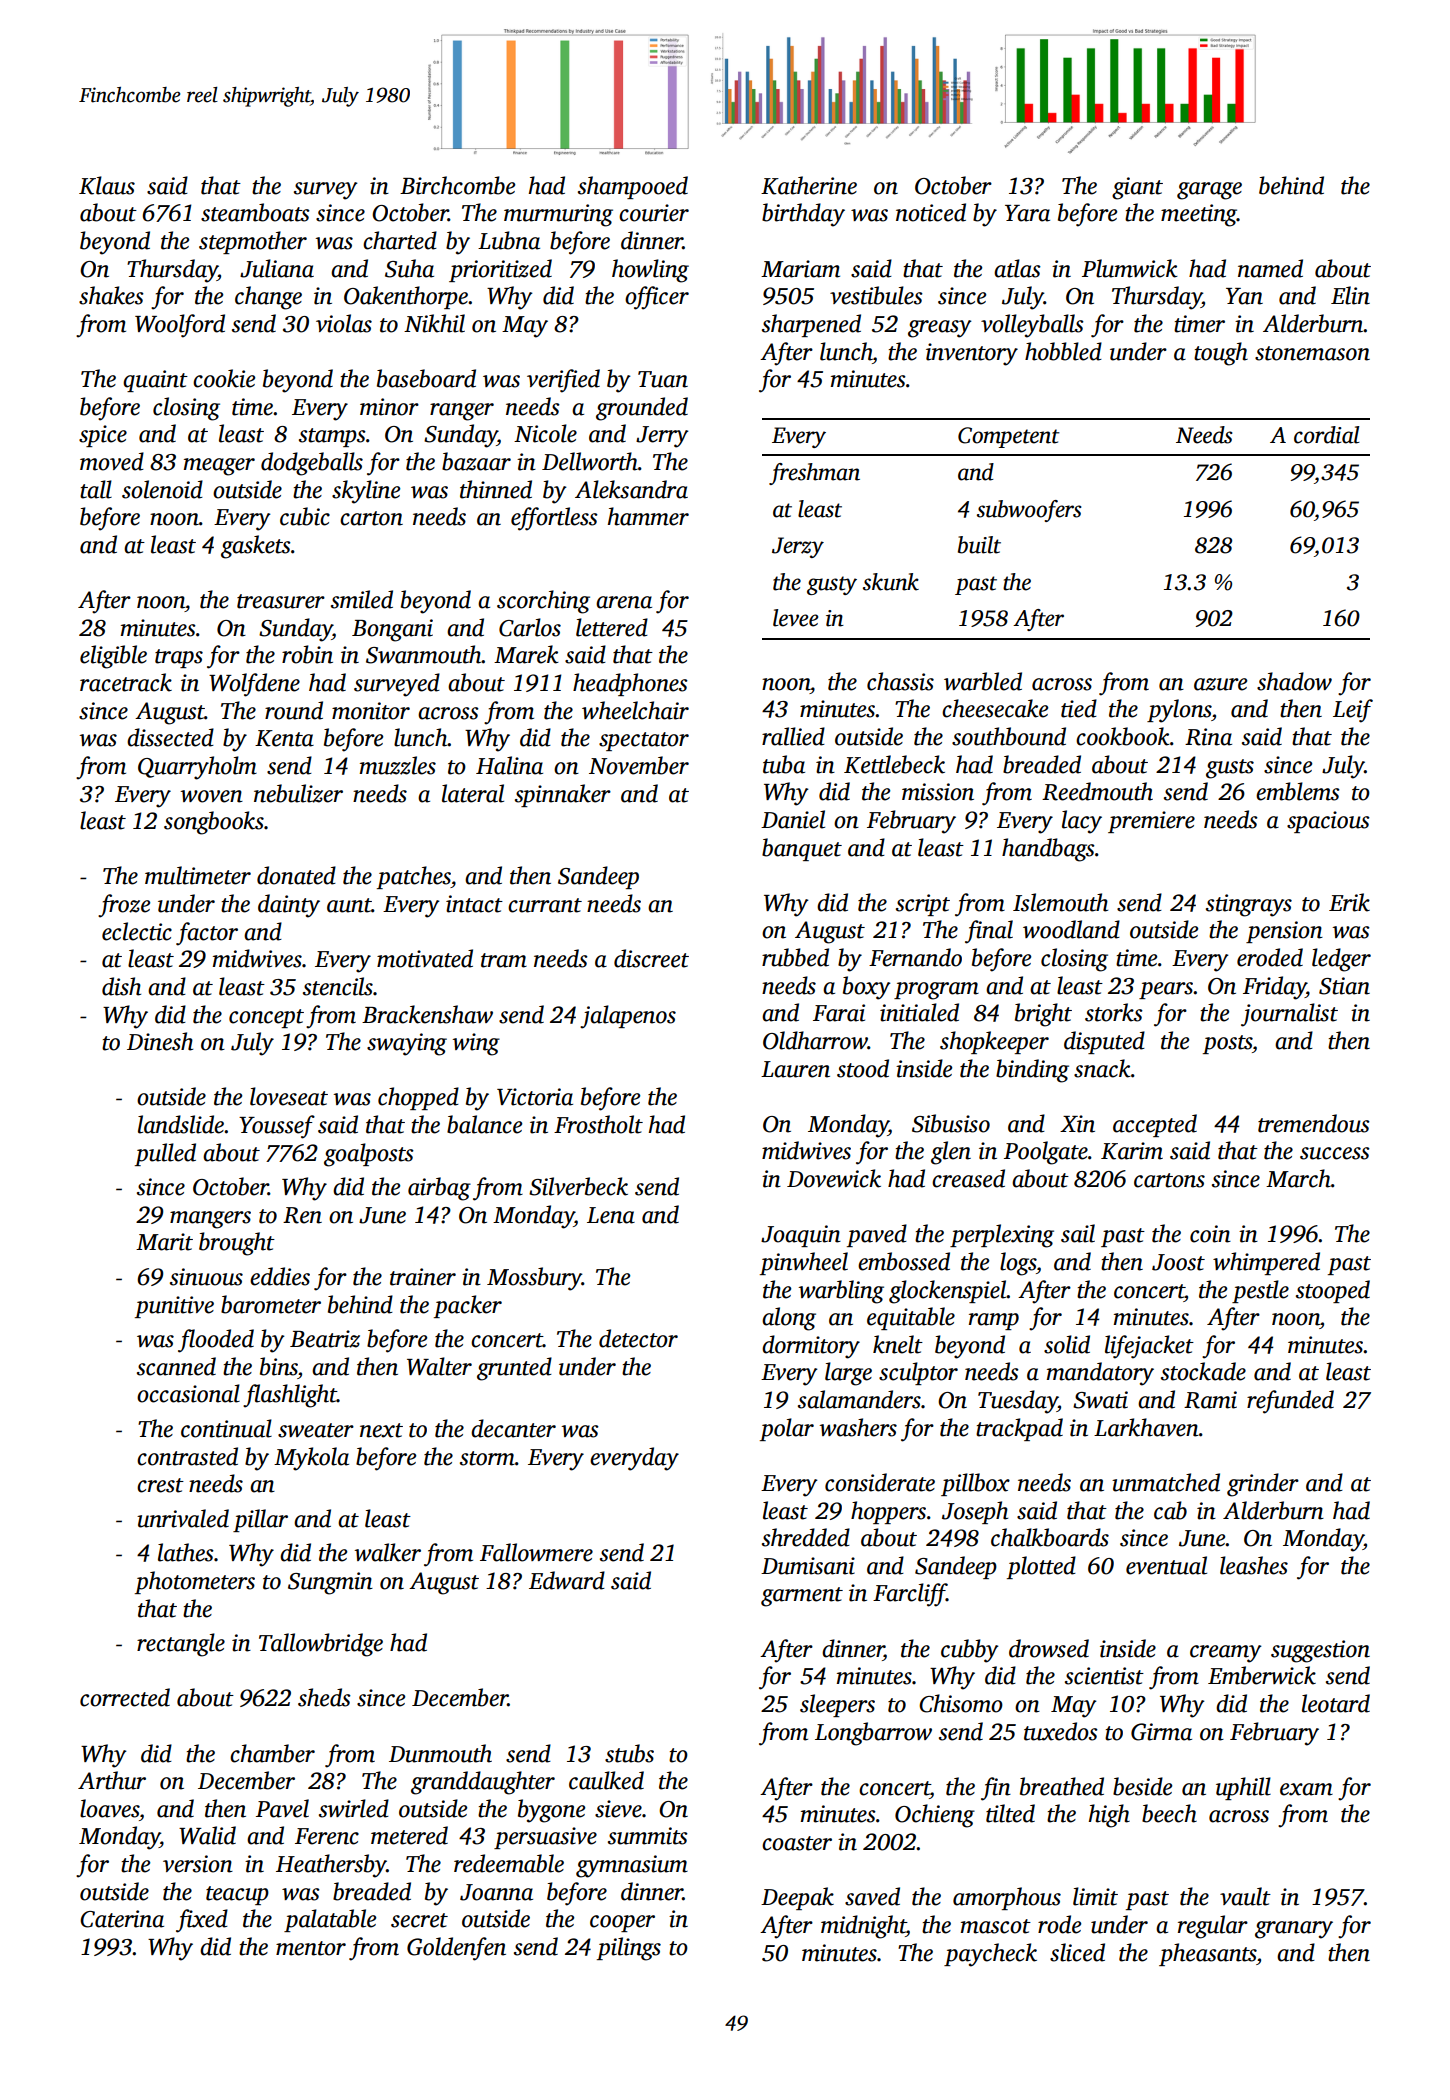 This screenshot has width=1450, height=2100. I want to click on Lubna, so click(509, 240).
